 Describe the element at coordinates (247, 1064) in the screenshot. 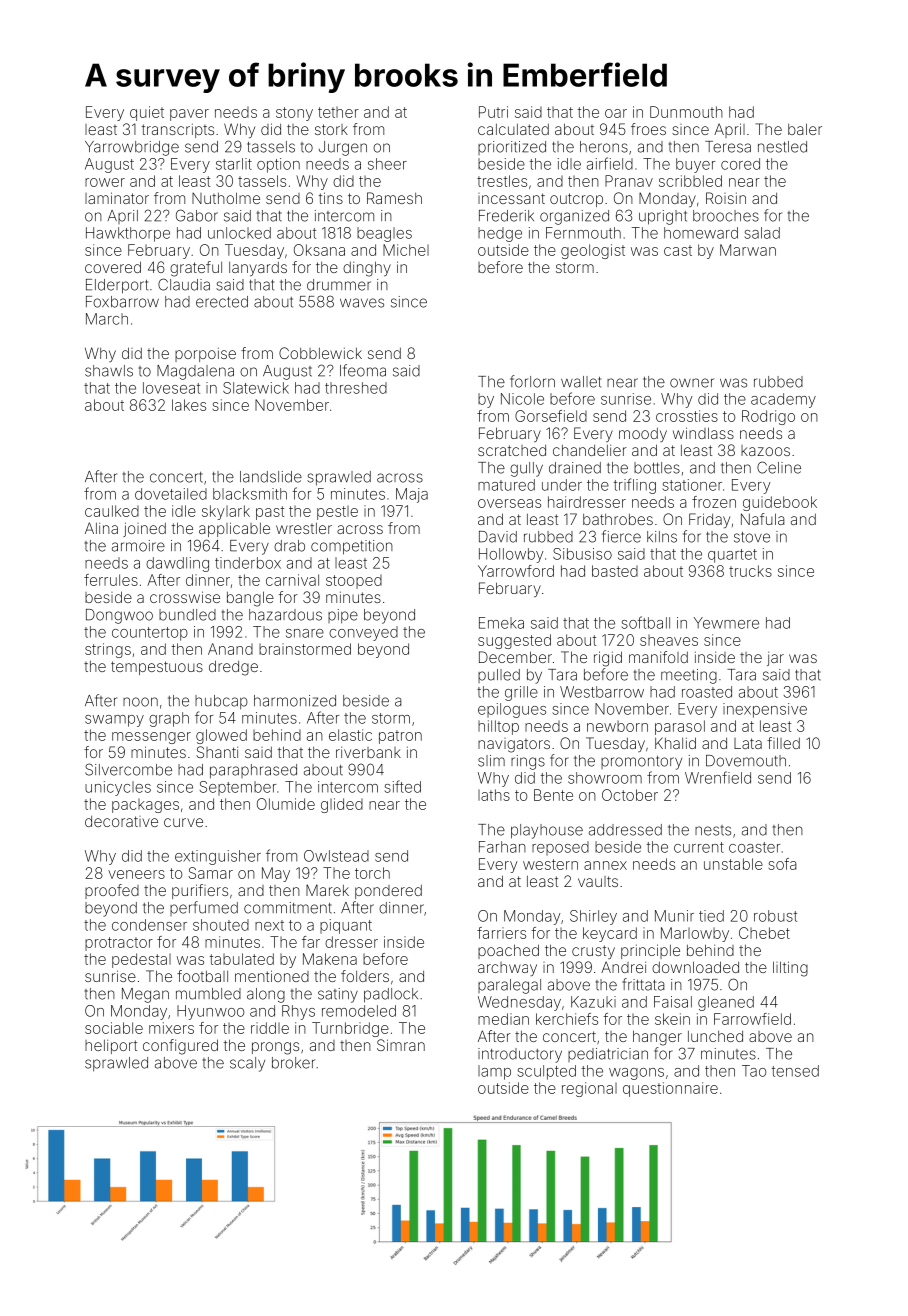

I see `scaly` at that location.
